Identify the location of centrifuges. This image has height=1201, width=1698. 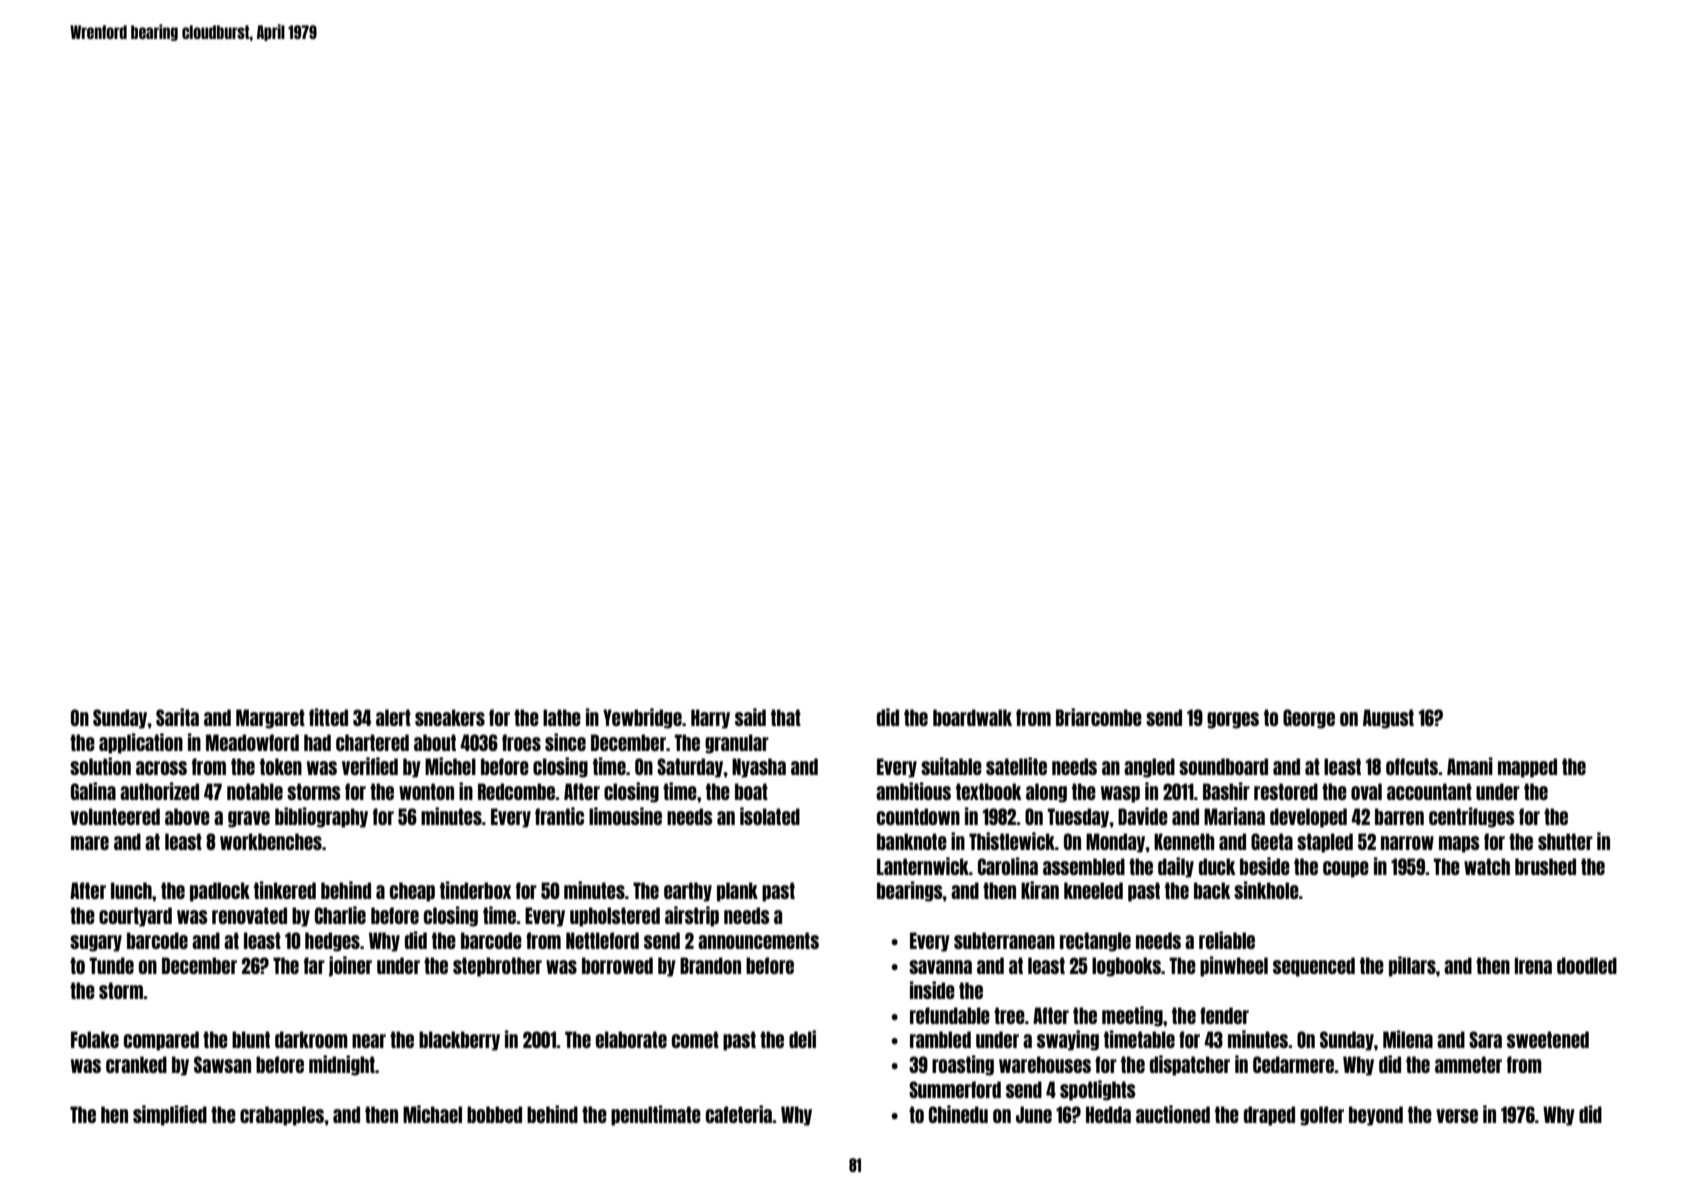
(1472, 817).
